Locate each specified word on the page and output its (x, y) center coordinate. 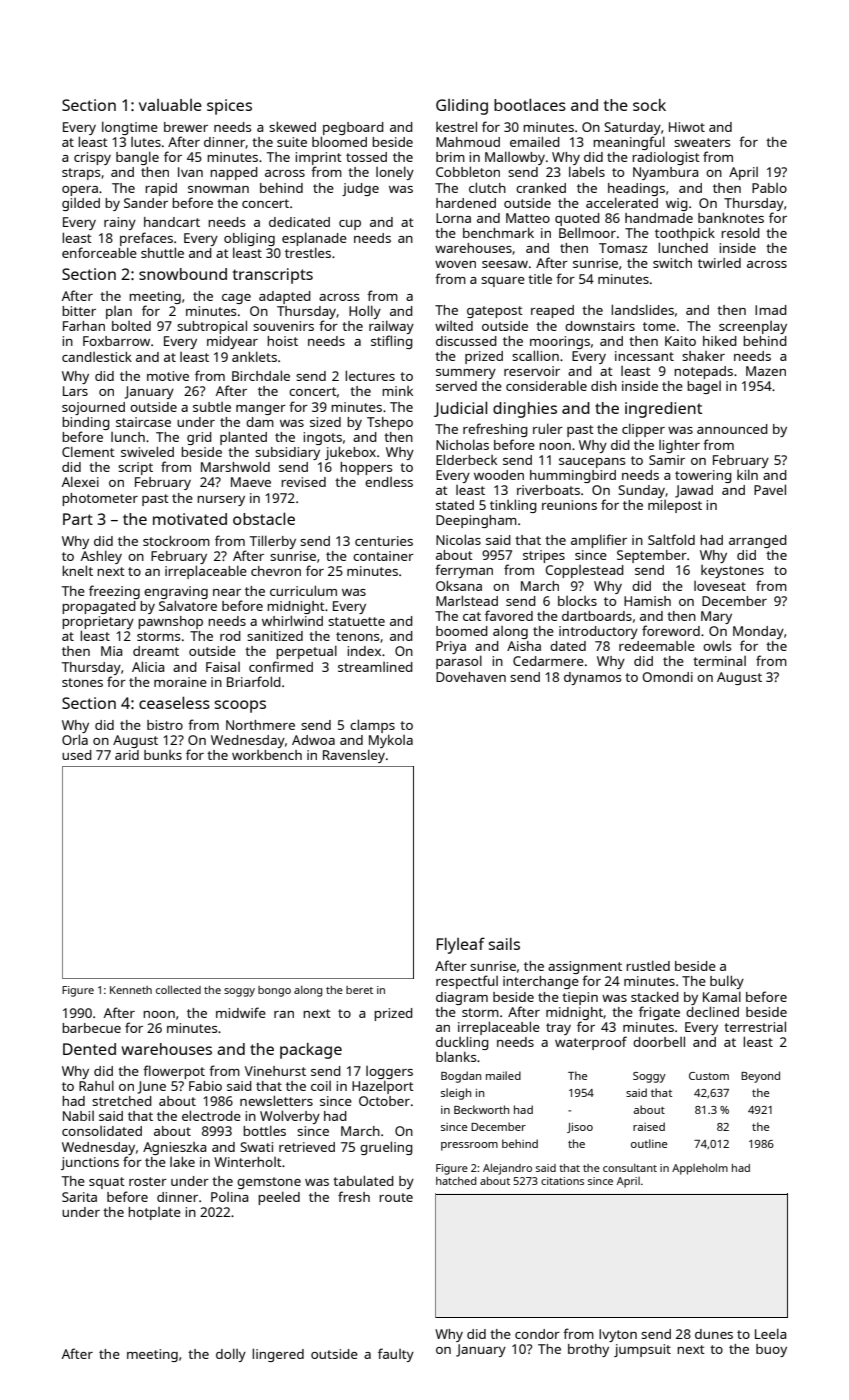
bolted (131, 326)
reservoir (532, 371)
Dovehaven (471, 677)
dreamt (156, 651)
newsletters (276, 1100)
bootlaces (530, 104)
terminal (719, 661)
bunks (163, 755)
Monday (758, 632)
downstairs (600, 326)
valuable (170, 105)
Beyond (760, 1077)
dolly (231, 1355)
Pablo (769, 188)
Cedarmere (548, 661)
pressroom (469, 1146)
